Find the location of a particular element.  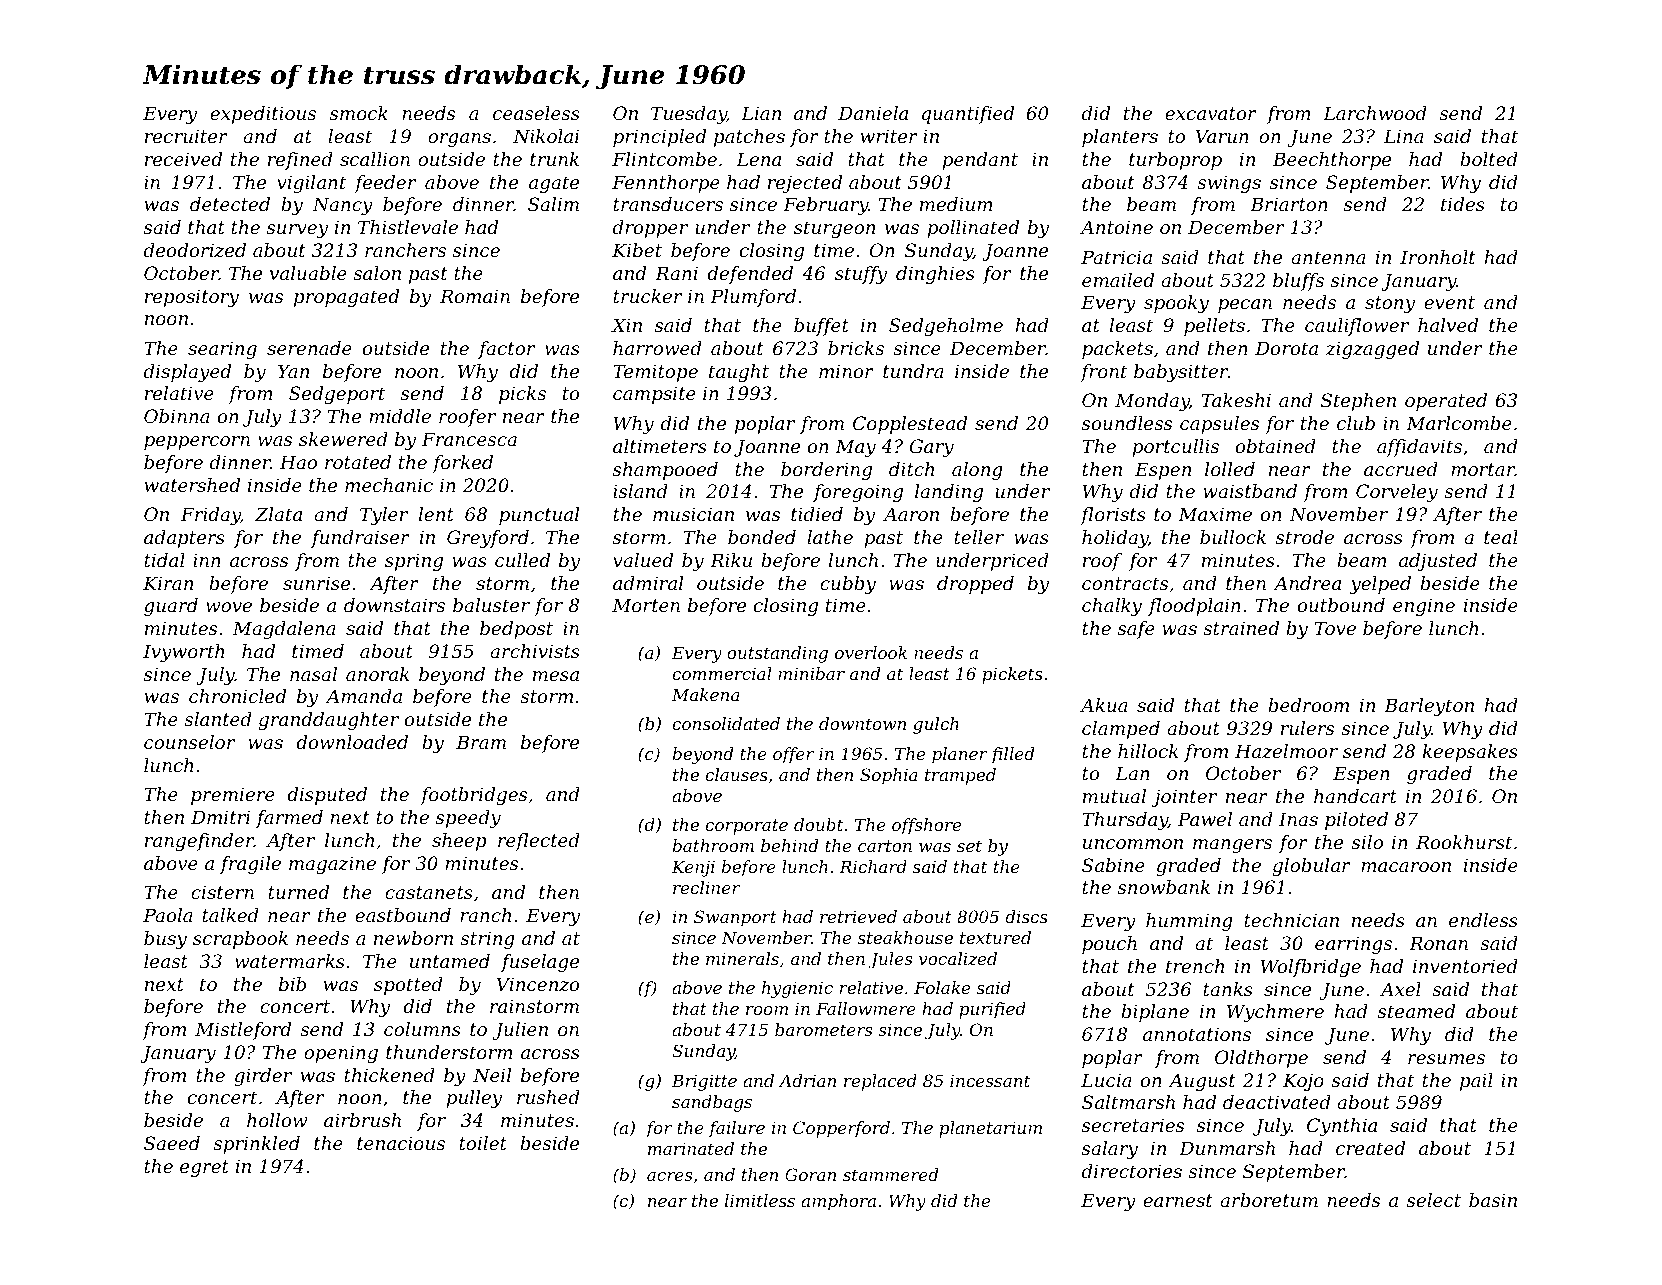

offer is located at coordinates (793, 755).
